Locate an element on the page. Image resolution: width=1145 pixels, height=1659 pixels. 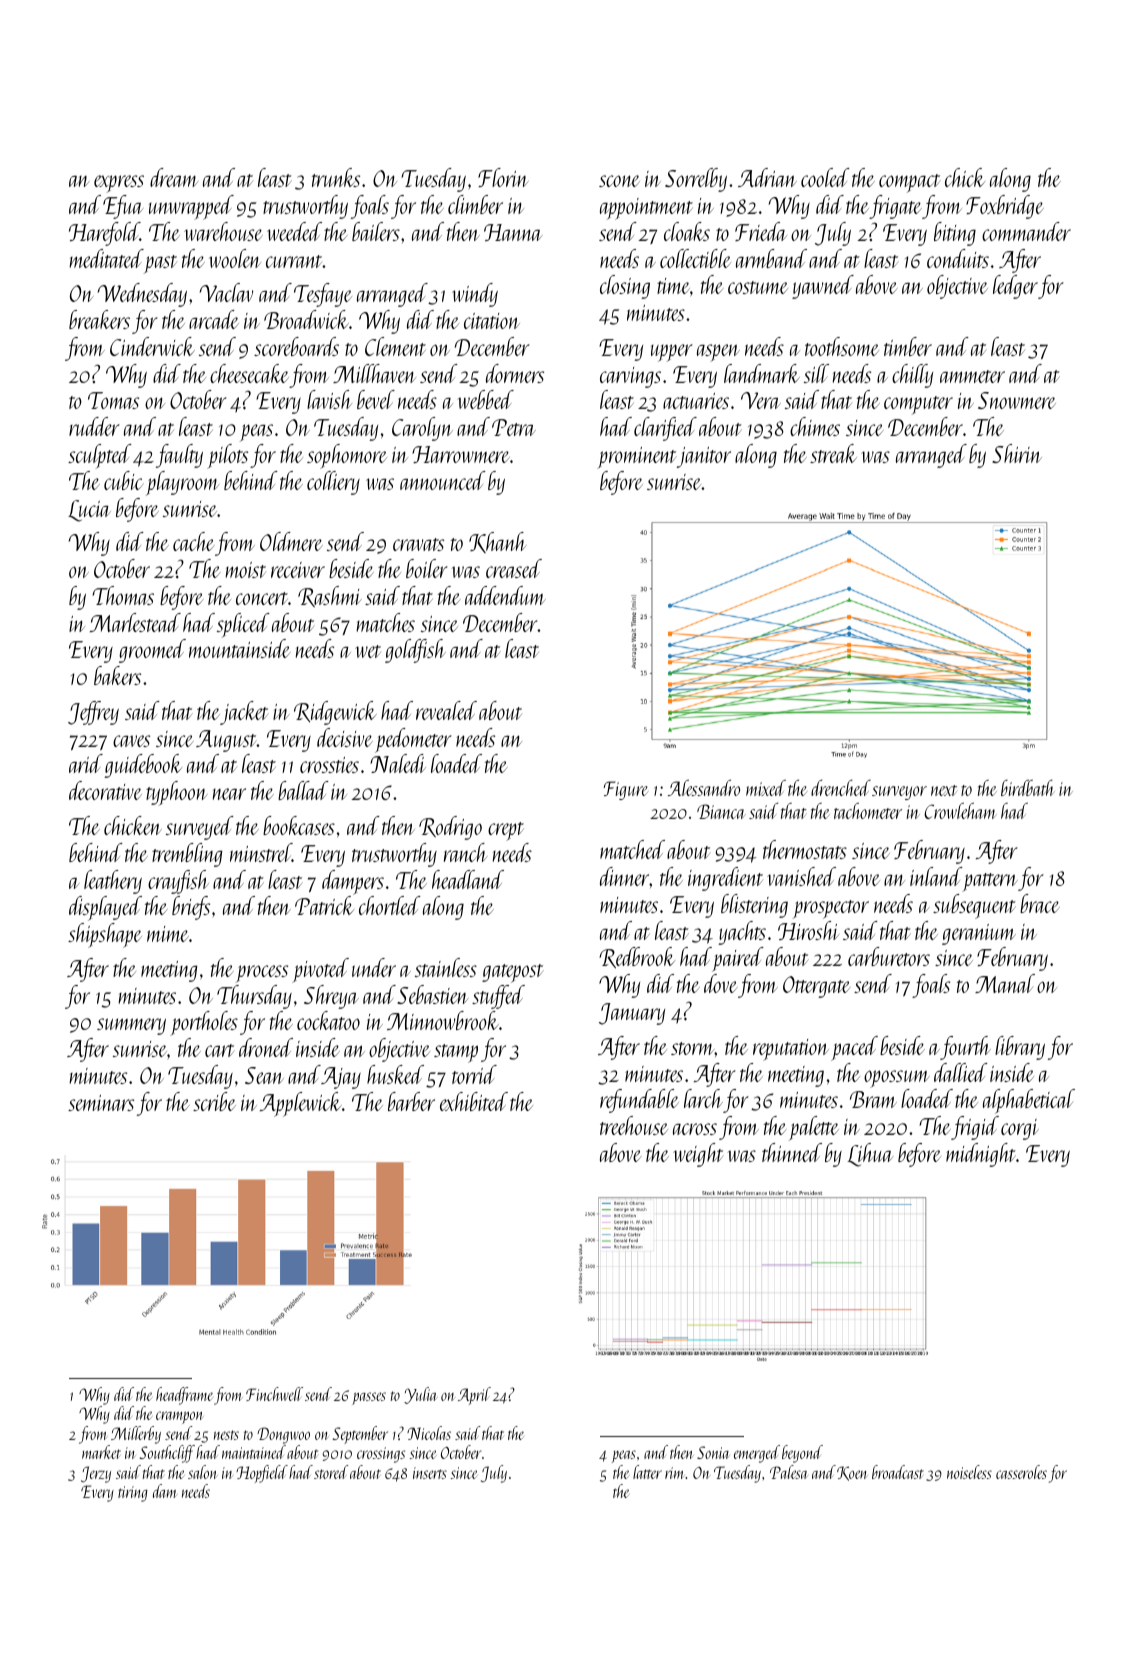
cooled is located at coordinates (825, 177).
